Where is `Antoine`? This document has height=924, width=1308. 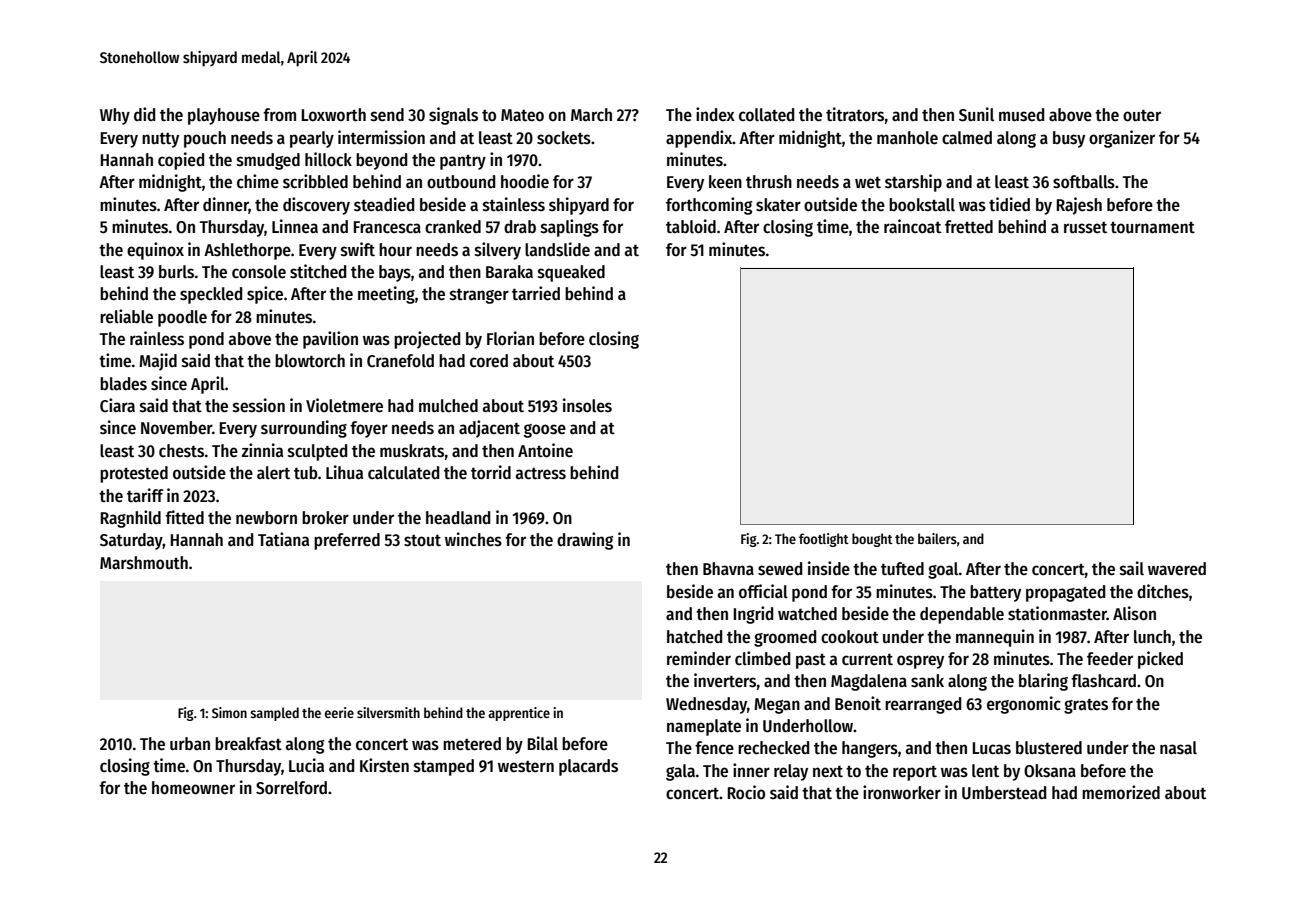
Antoine is located at coordinates (545, 450).
